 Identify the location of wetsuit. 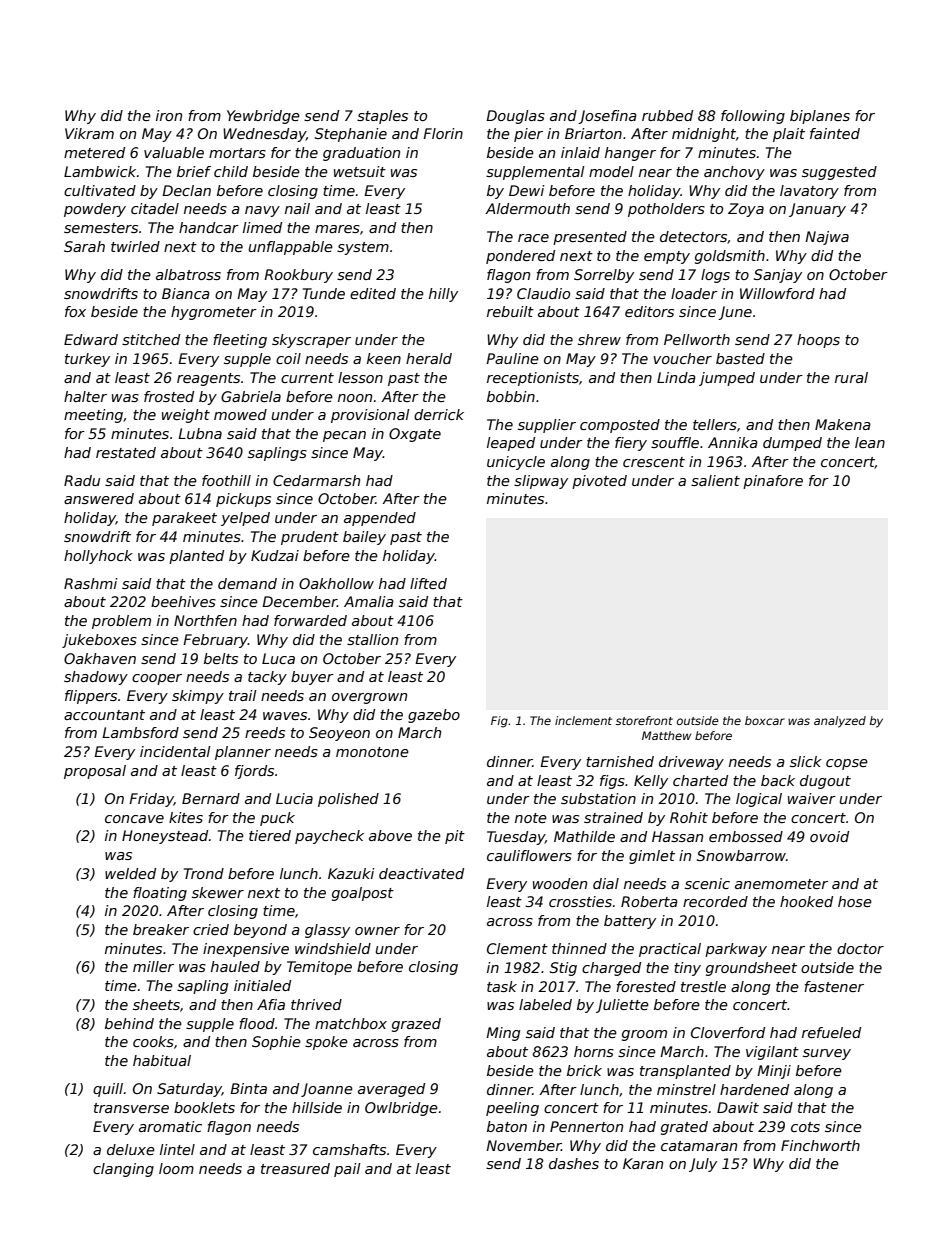
(360, 171).
